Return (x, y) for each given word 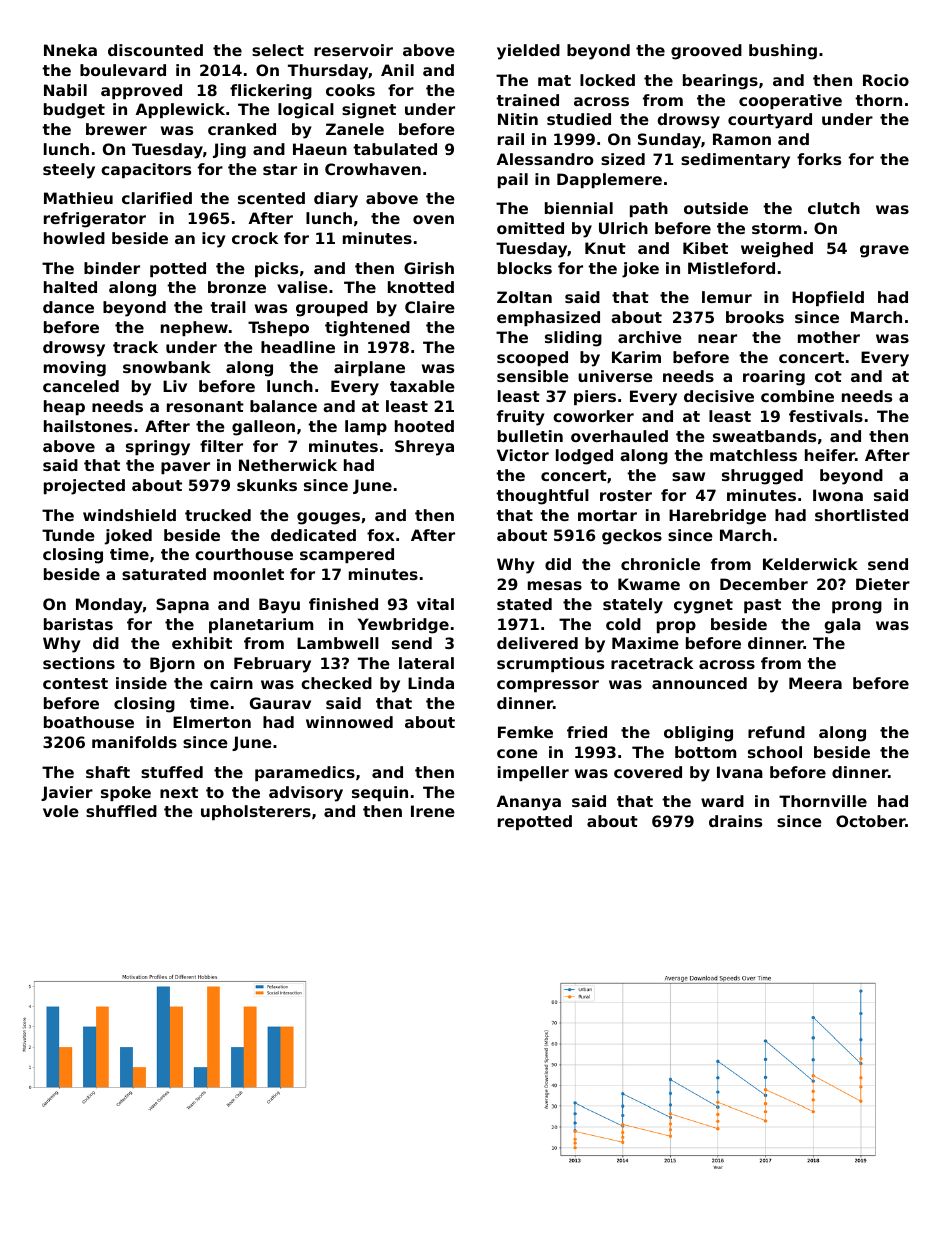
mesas (555, 585)
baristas (78, 624)
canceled (81, 386)
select (278, 50)
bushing (783, 52)
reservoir (353, 50)
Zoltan (524, 297)
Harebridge (717, 517)
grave (884, 251)
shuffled (121, 811)
